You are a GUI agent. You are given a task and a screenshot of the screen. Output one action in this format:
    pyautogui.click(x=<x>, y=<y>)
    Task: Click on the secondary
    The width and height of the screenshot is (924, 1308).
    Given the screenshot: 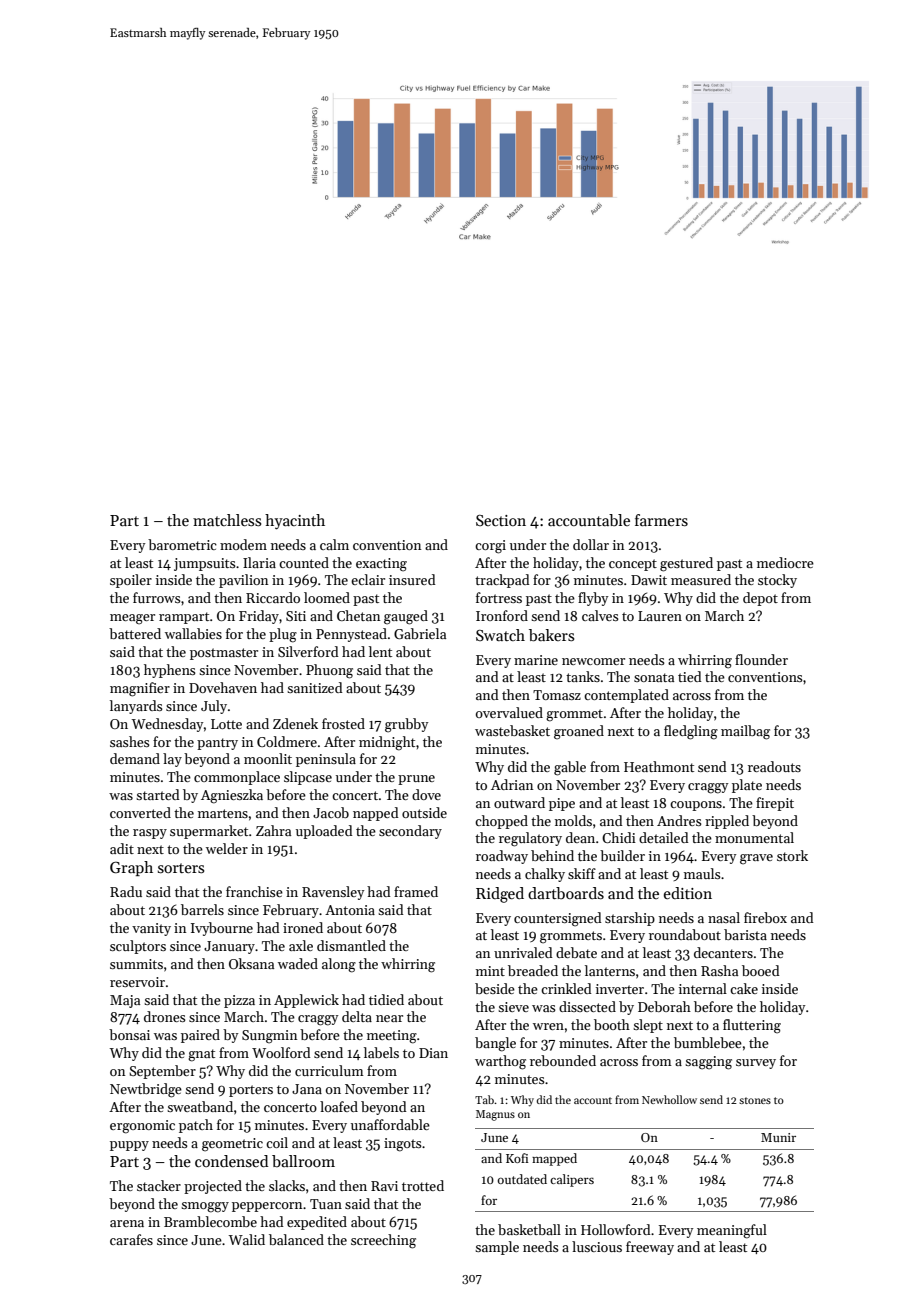 What is the action you would take?
    pyautogui.click(x=410, y=832)
